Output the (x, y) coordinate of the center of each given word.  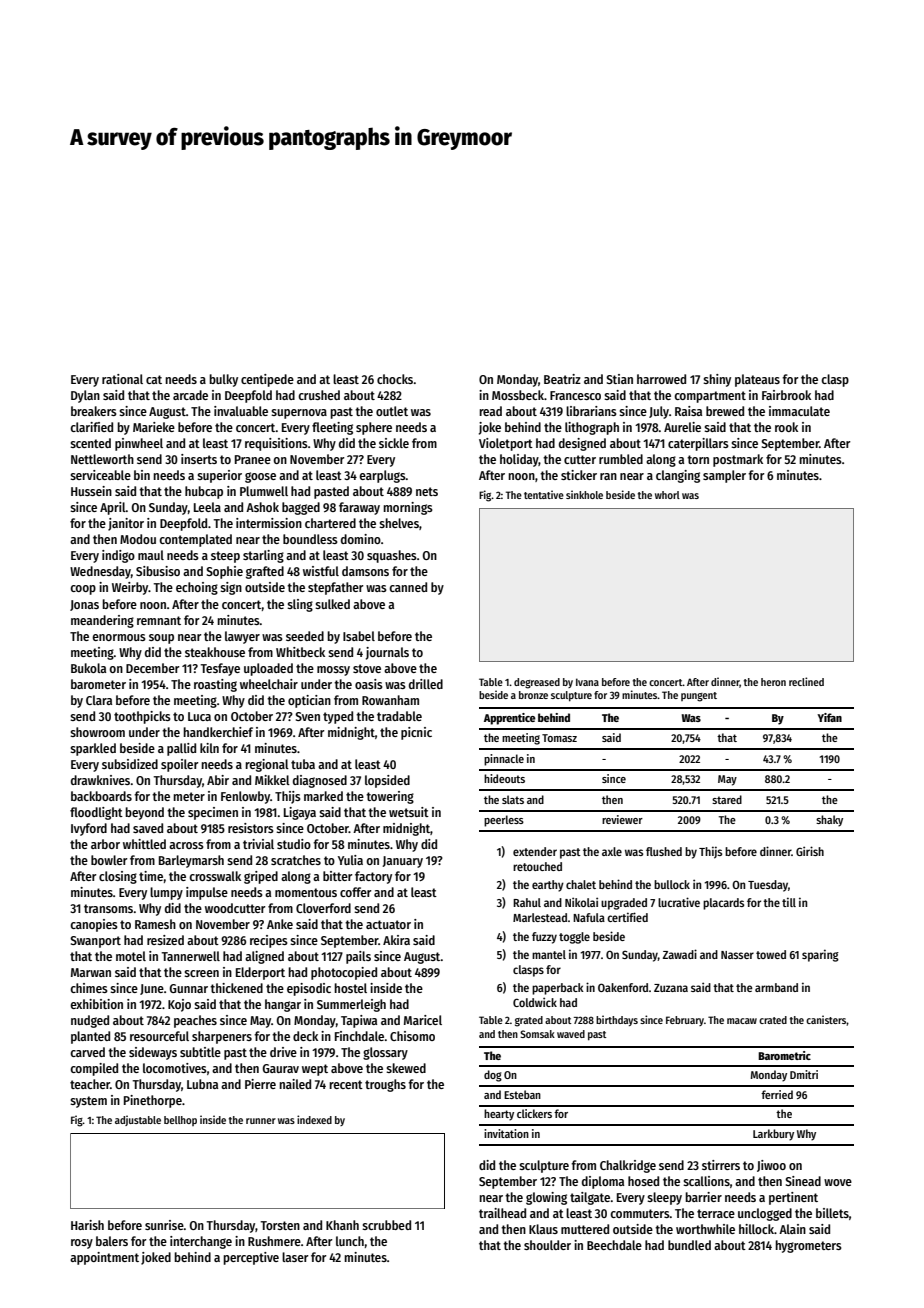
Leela (207, 507)
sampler (724, 476)
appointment (104, 1258)
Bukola (88, 668)
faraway (359, 508)
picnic (416, 733)
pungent (699, 697)
